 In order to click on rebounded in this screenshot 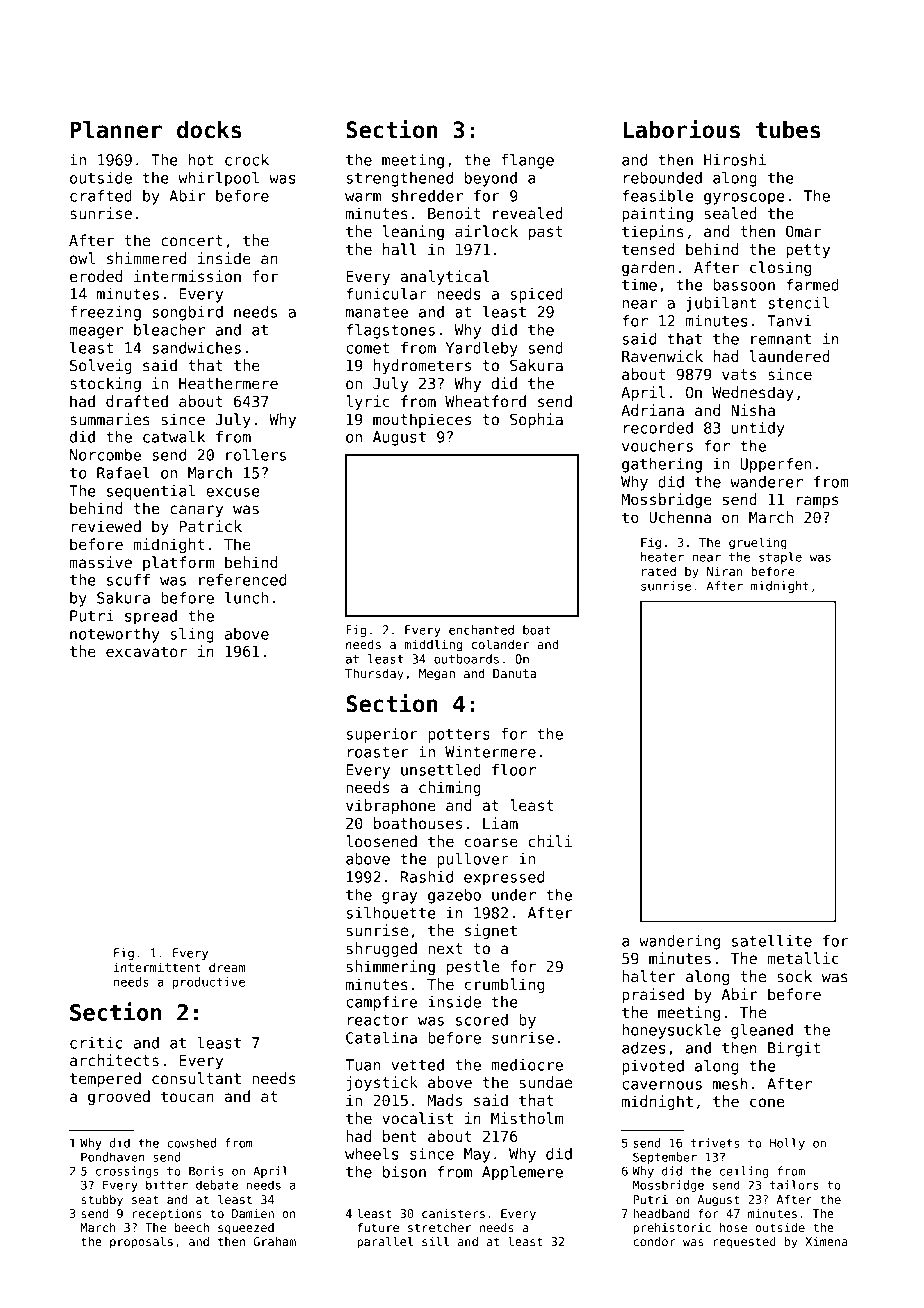, I will do `click(663, 178)`.
